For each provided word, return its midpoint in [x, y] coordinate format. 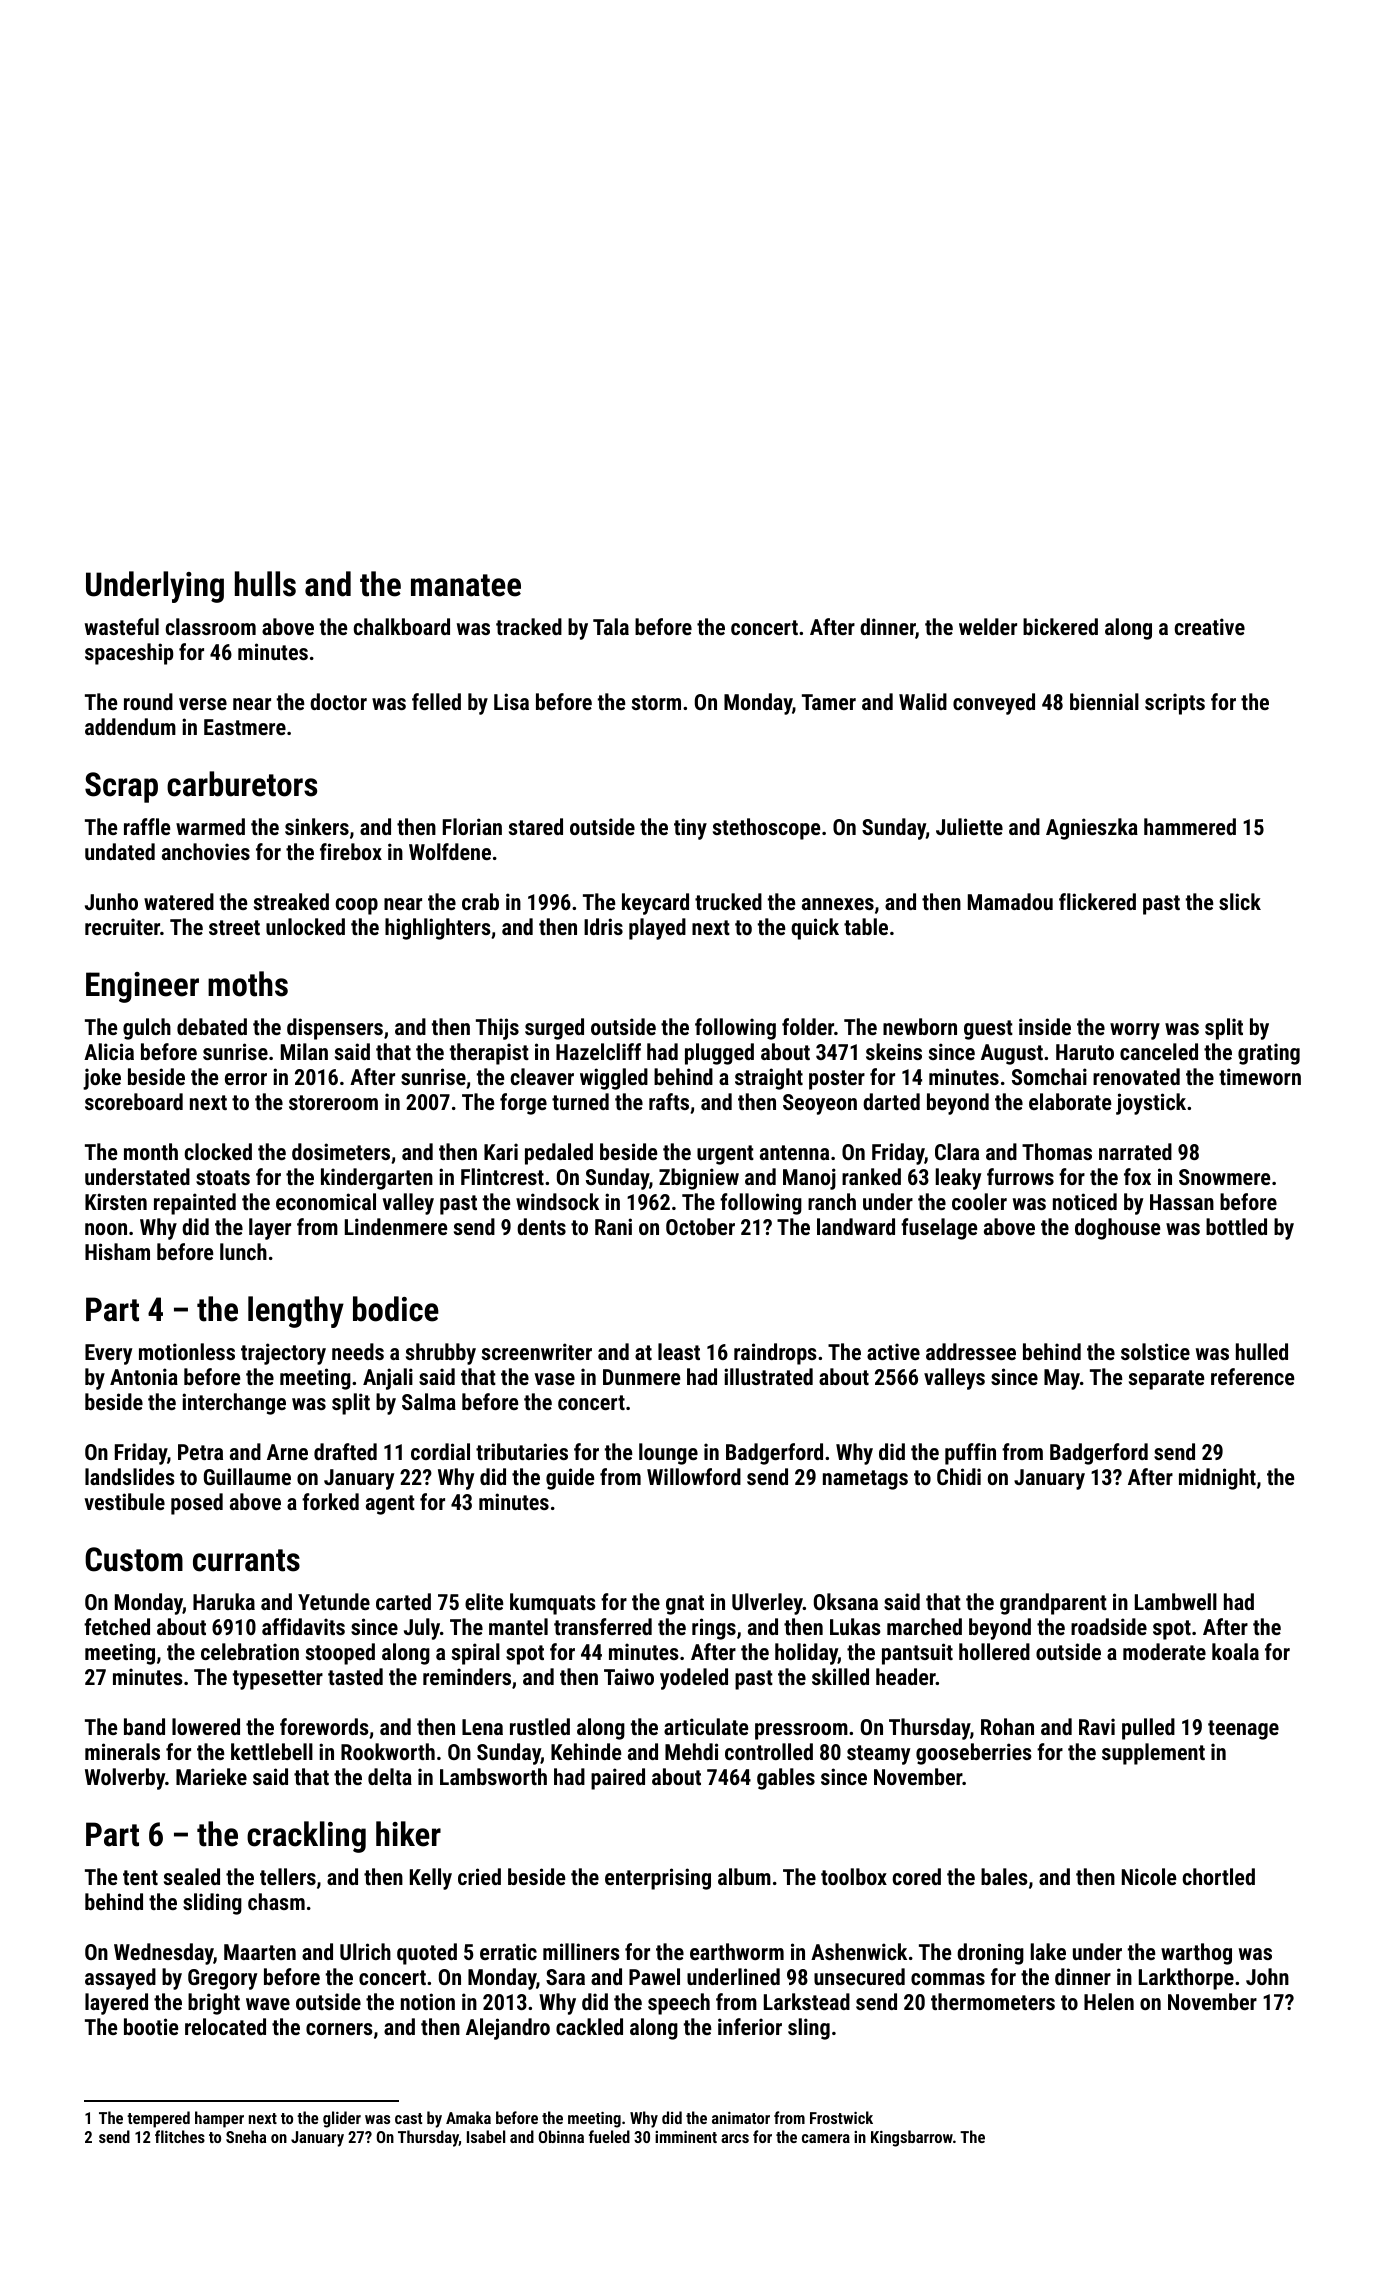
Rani [613, 1226]
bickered [1060, 626]
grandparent [1053, 1604]
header [906, 1676]
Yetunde [334, 1601]
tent [140, 1877]
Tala [611, 626]
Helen [1109, 2001]
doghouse [1117, 1229]
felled [436, 701]
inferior [750, 2026]
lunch [243, 1251]
